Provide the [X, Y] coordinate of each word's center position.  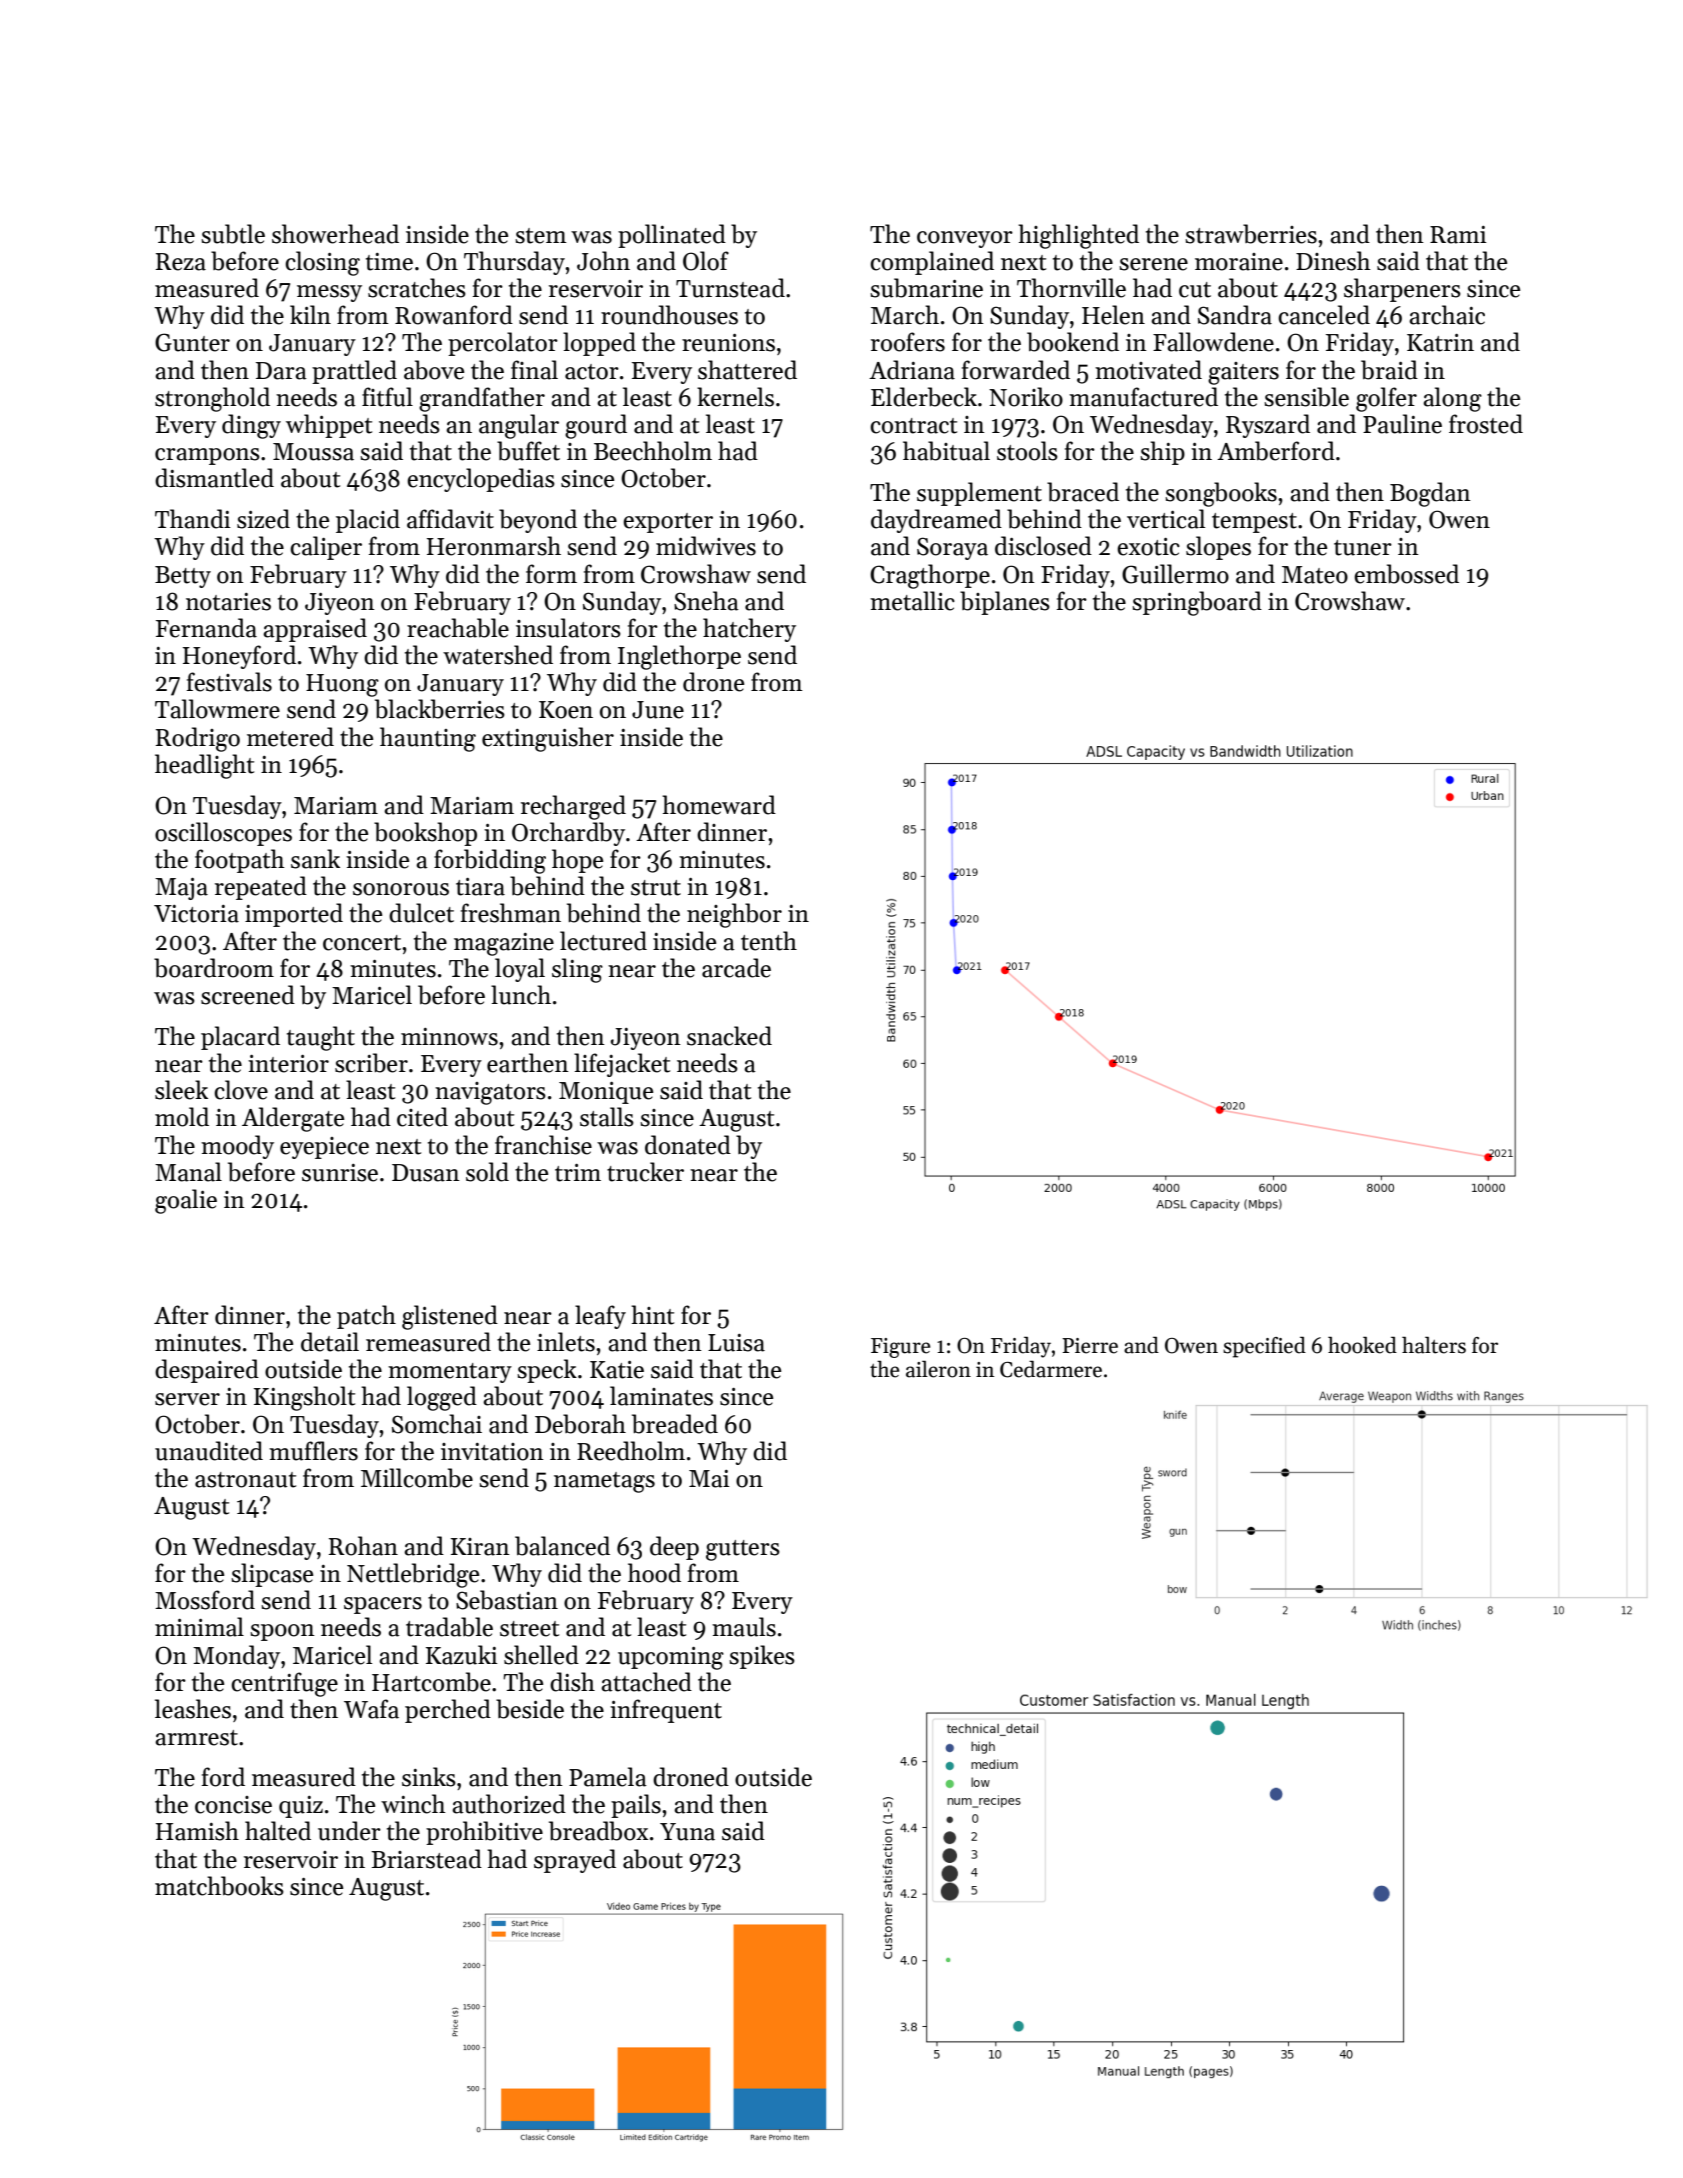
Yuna [687, 1832]
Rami [1458, 235]
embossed [1406, 574]
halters [1434, 1345]
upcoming [671, 1658]
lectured [603, 941]
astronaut [245, 1480]
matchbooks [219, 1886]
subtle [233, 234]
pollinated [672, 236]
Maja [181, 889]
